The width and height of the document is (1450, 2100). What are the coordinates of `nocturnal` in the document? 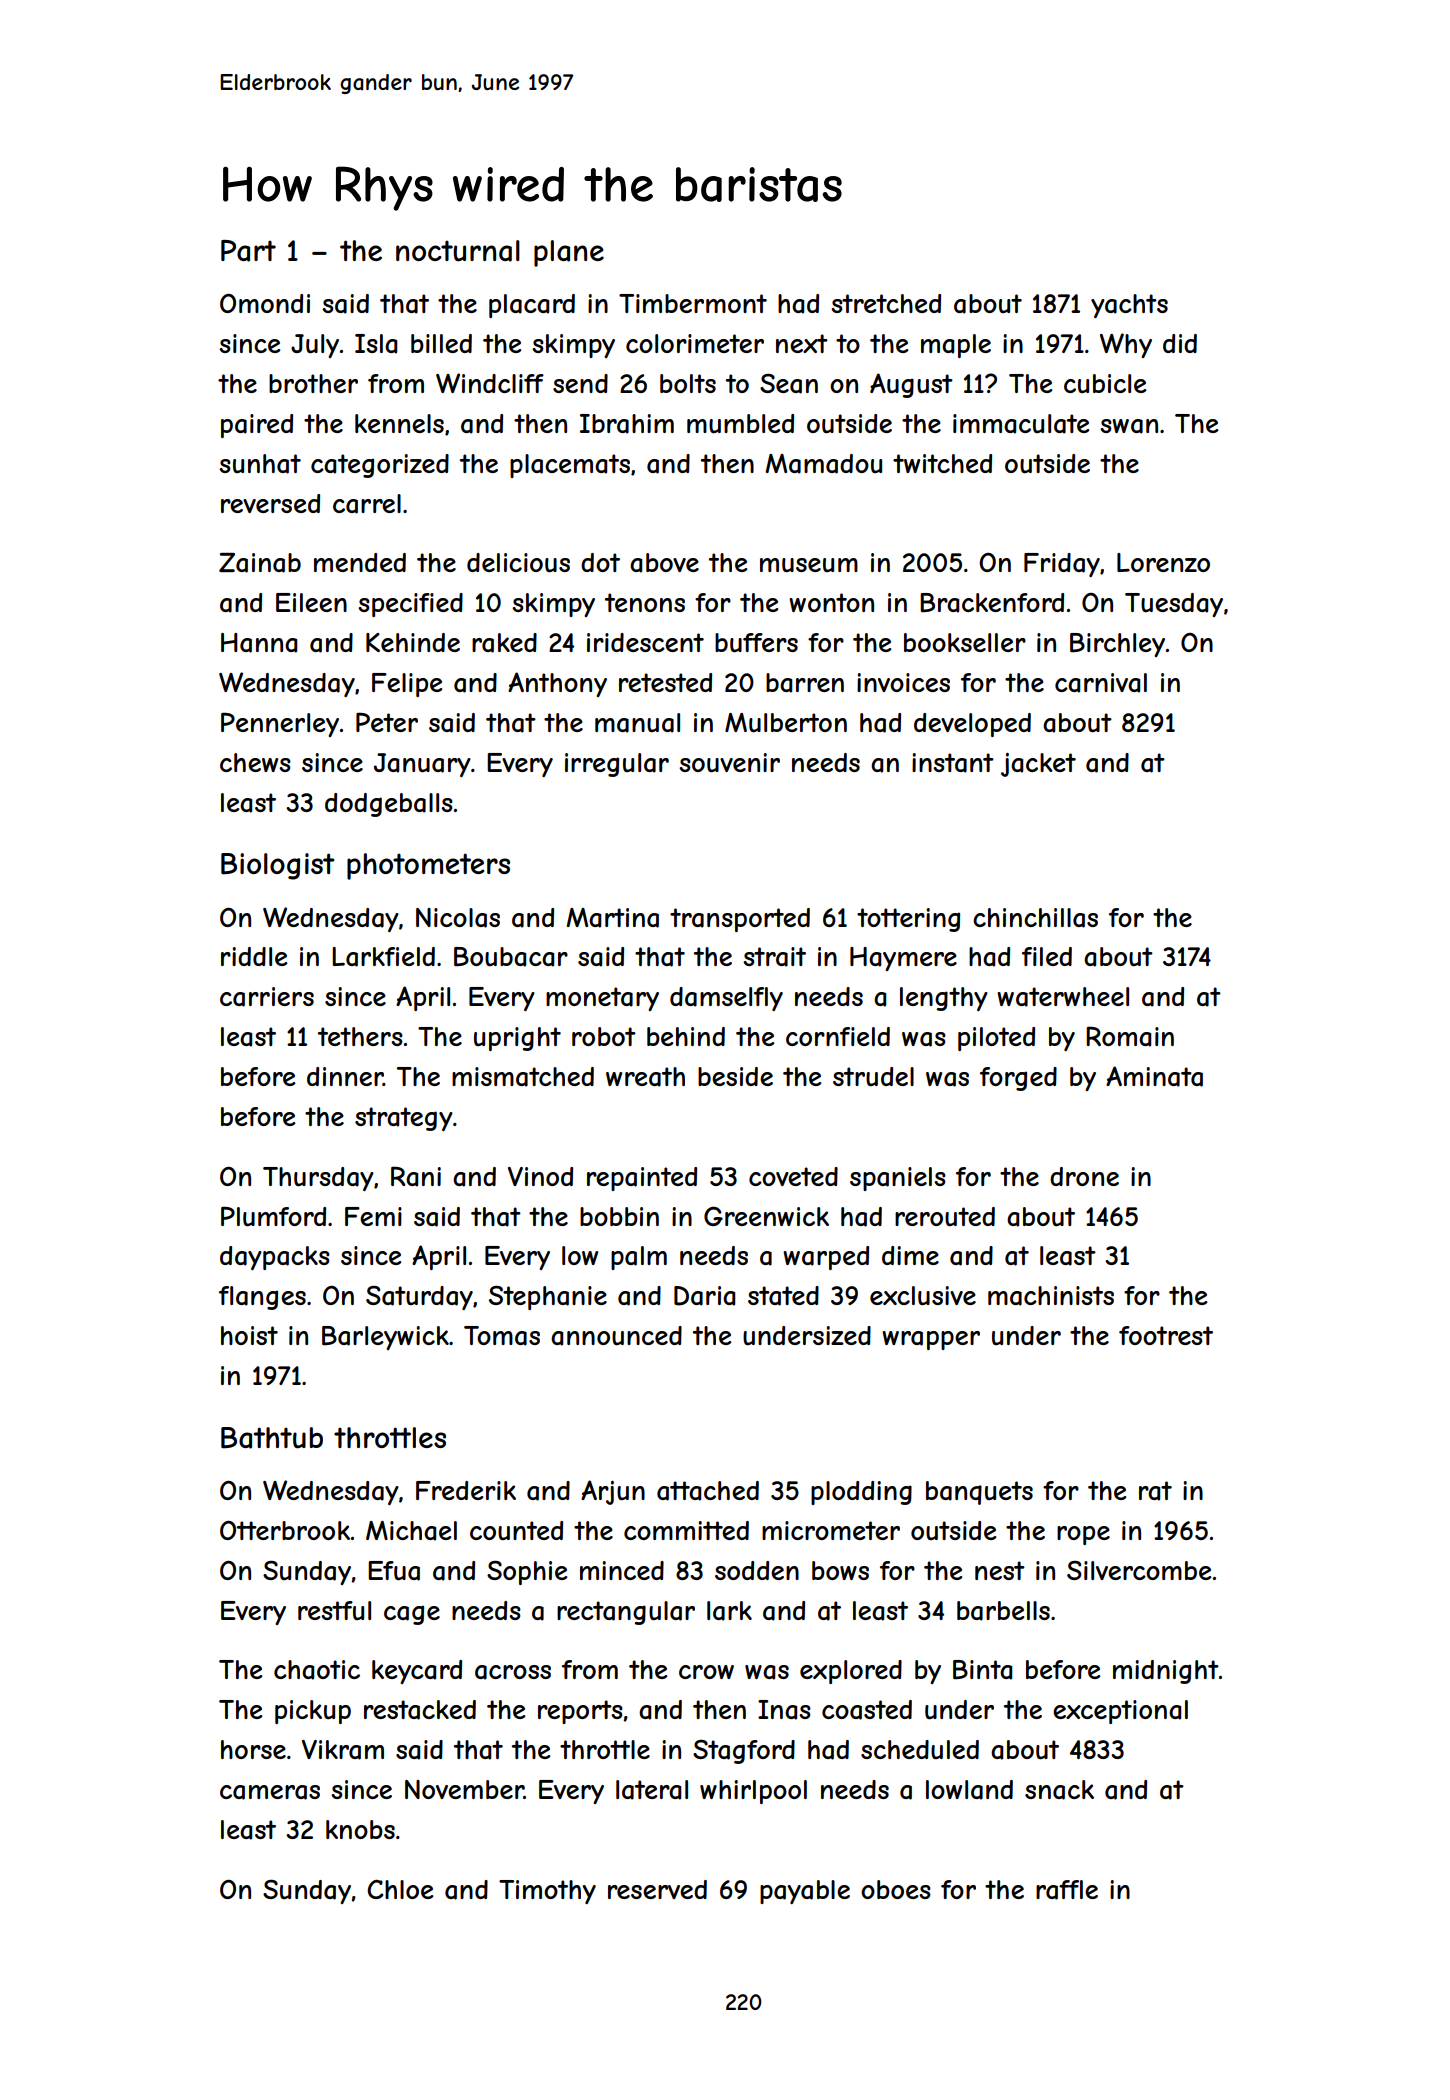 It's located at (458, 251).
